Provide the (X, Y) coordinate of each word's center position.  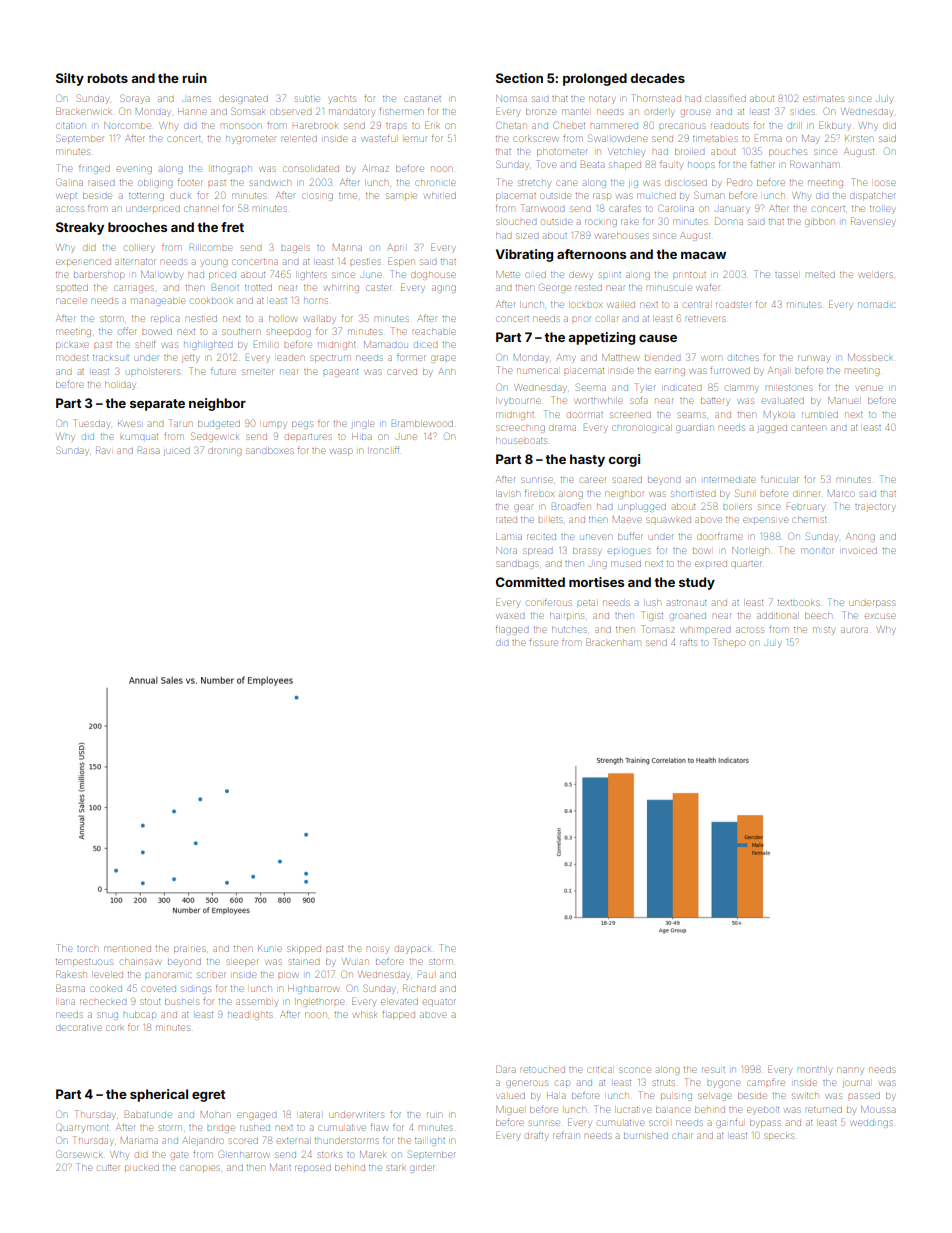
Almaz (376, 168)
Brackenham (613, 642)
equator (439, 1002)
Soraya (135, 100)
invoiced (859, 551)
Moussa (878, 1109)
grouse (695, 113)
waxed (510, 616)
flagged (512, 629)
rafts (688, 642)
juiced (177, 451)
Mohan (215, 1114)
